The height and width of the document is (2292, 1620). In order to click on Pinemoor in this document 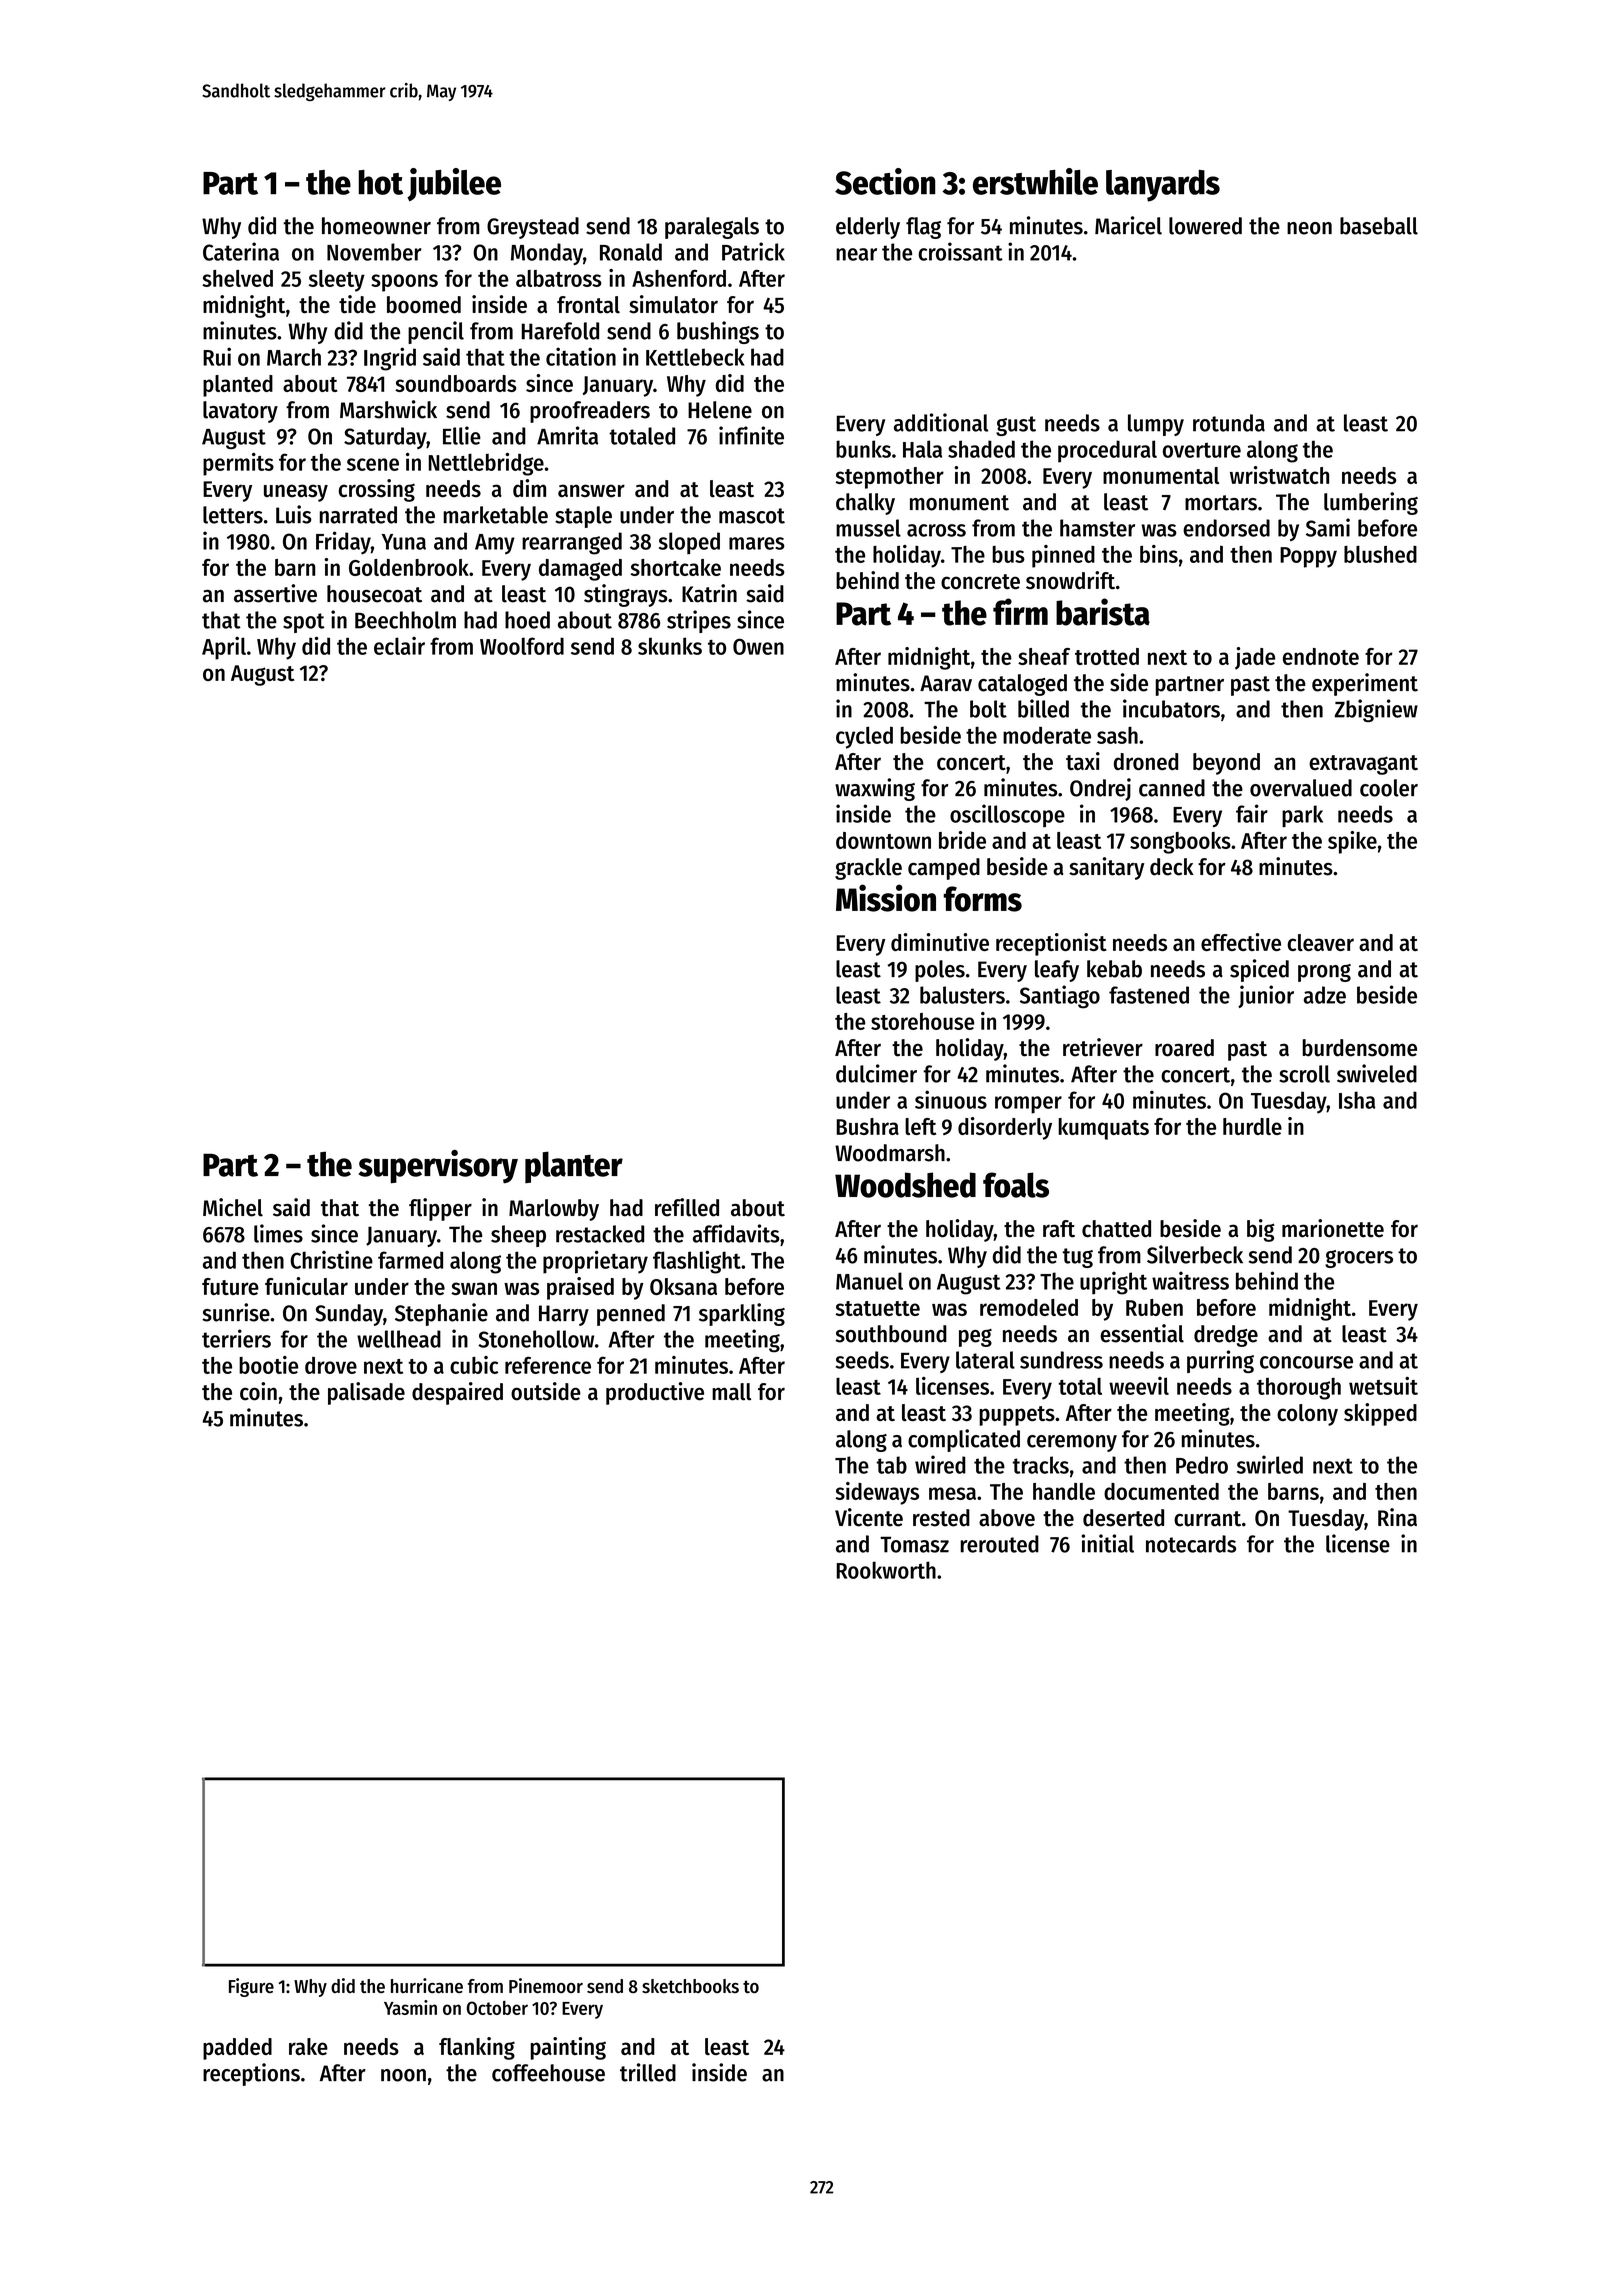, I will do `click(546, 1985)`.
